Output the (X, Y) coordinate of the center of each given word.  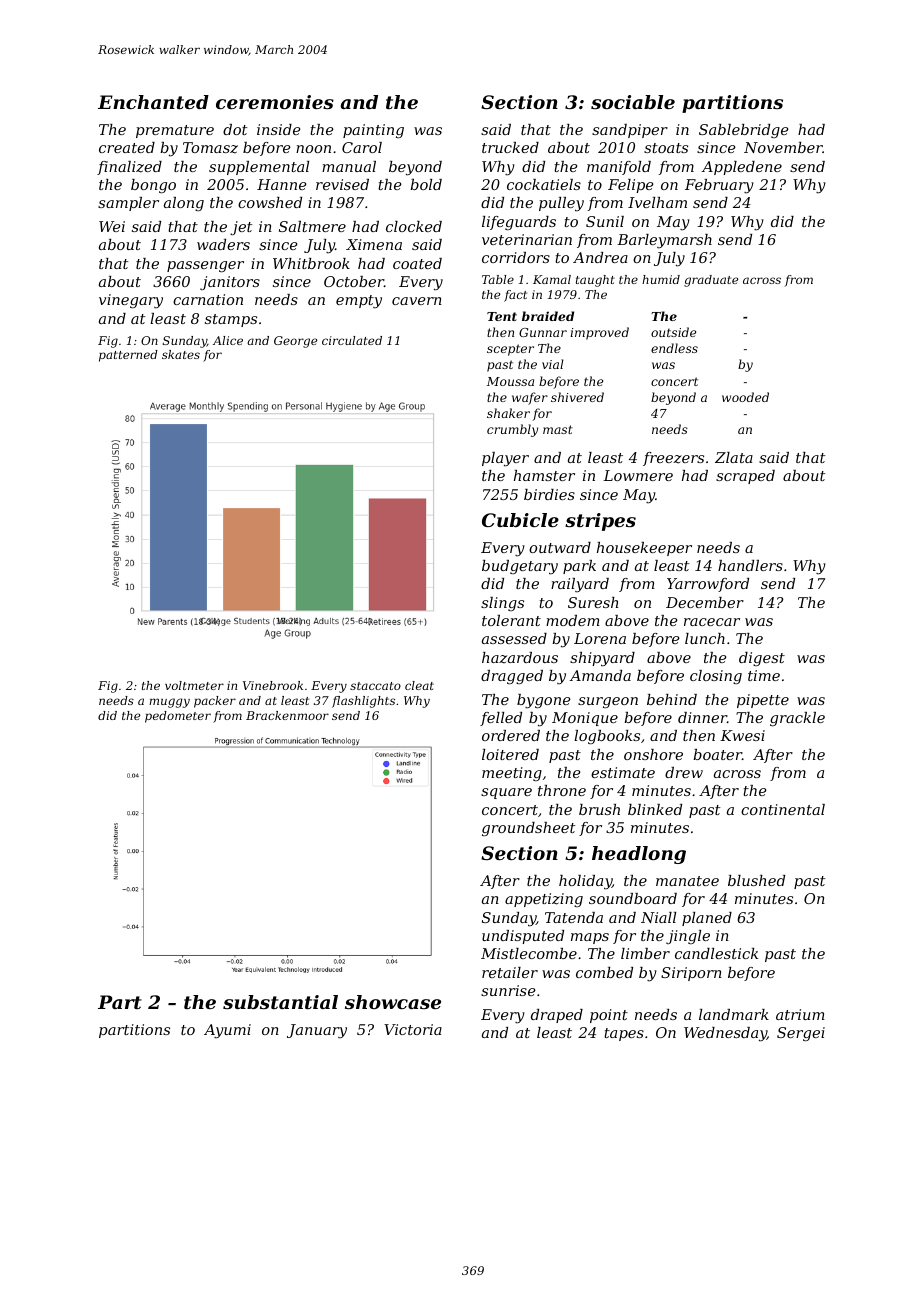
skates (181, 354)
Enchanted (153, 102)
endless (674, 348)
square (506, 793)
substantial (280, 1002)
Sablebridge (744, 131)
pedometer (178, 717)
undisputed (523, 937)
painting (373, 131)
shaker (508, 413)
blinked (655, 809)
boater (717, 754)
